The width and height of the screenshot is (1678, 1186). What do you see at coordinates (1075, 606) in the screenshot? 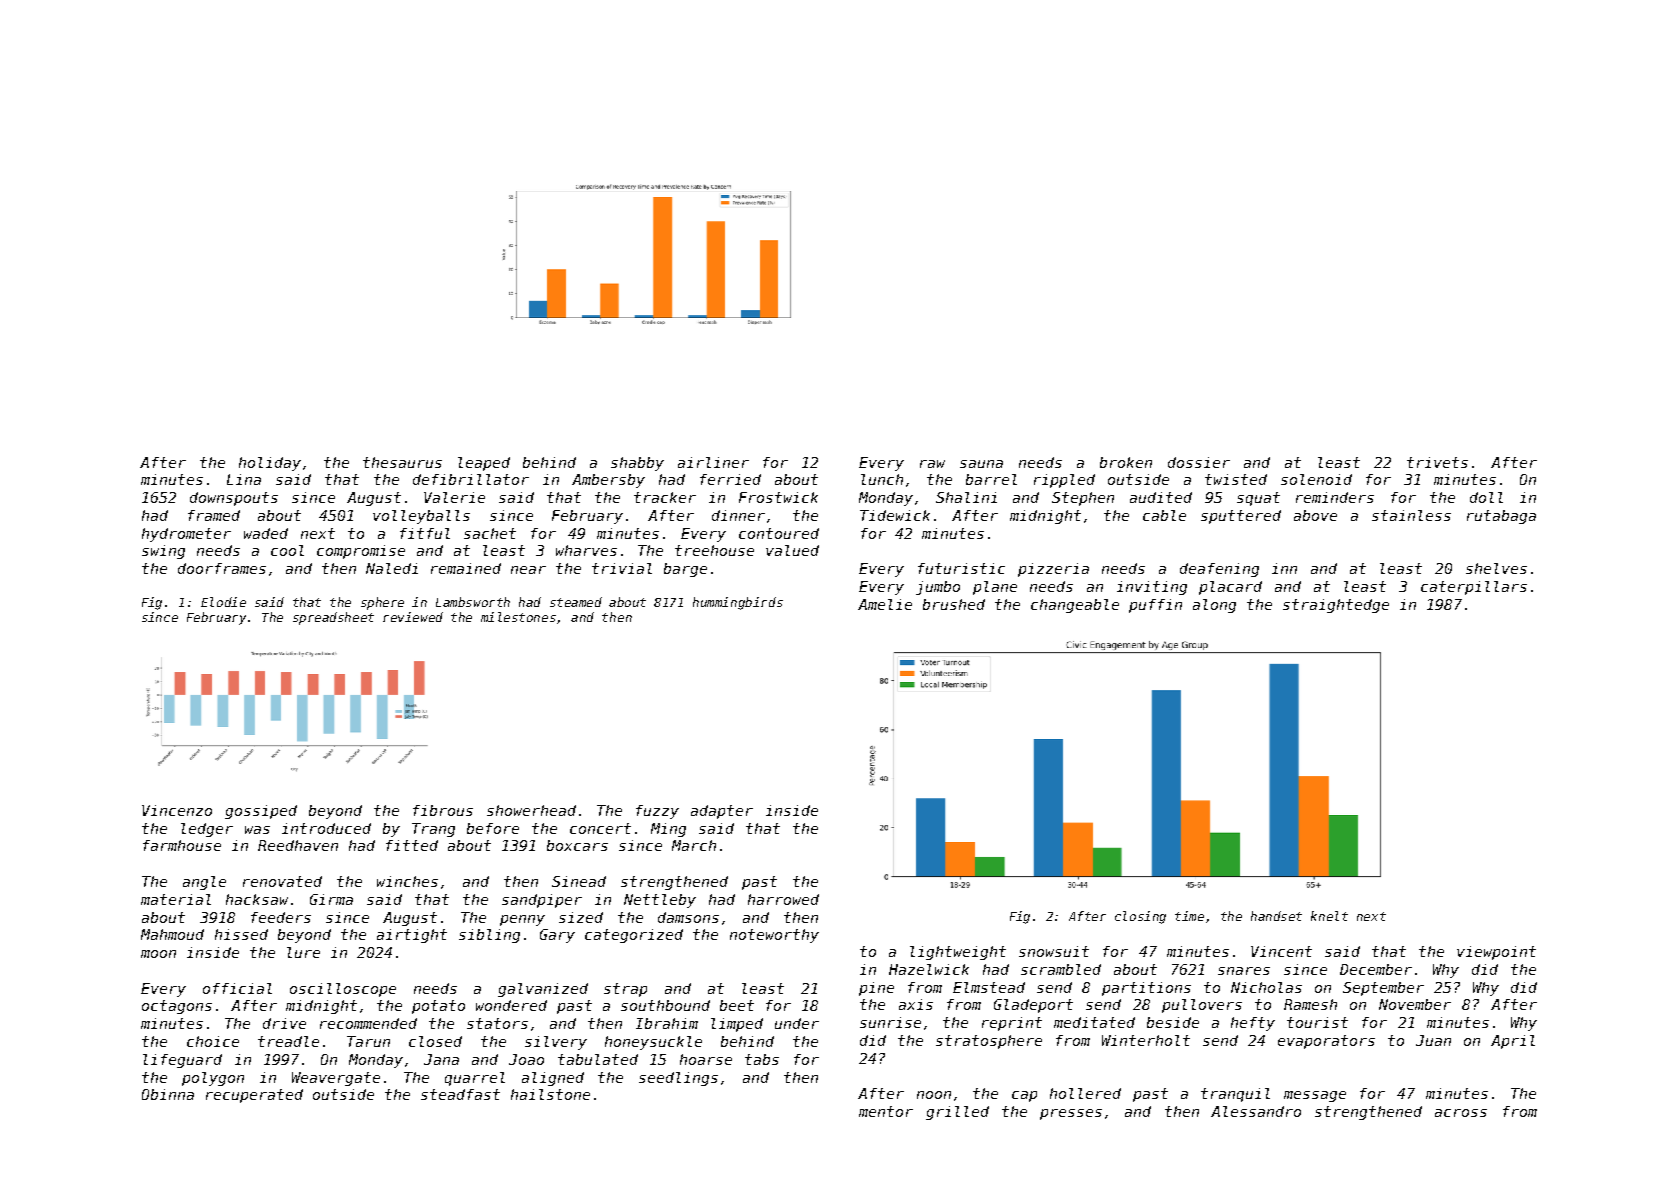
I see `changeable` at bounding box center [1075, 606].
